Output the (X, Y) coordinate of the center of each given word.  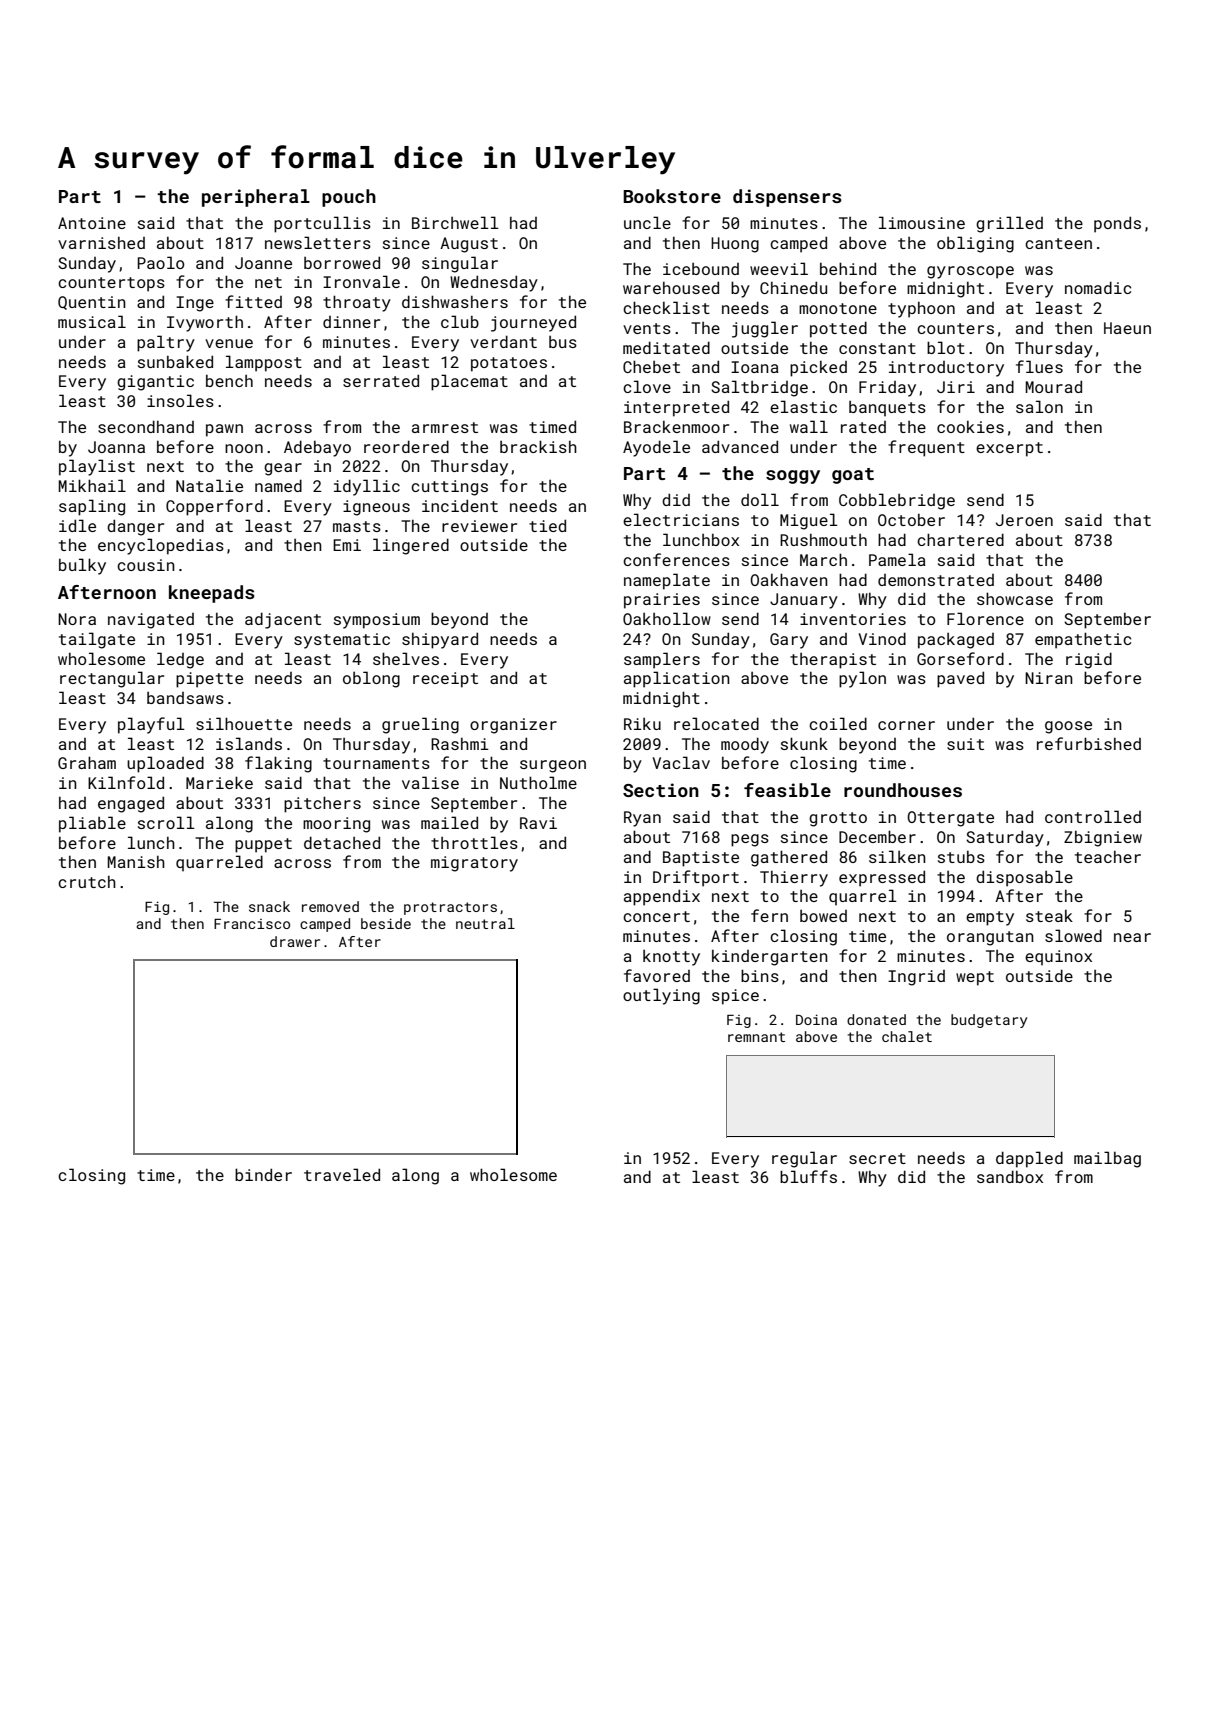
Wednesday (494, 283)
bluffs (808, 1176)
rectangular (112, 679)
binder (263, 1174)
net (268, 282)
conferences (676, 559)
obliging (975, 244)
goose (1068, 727)
